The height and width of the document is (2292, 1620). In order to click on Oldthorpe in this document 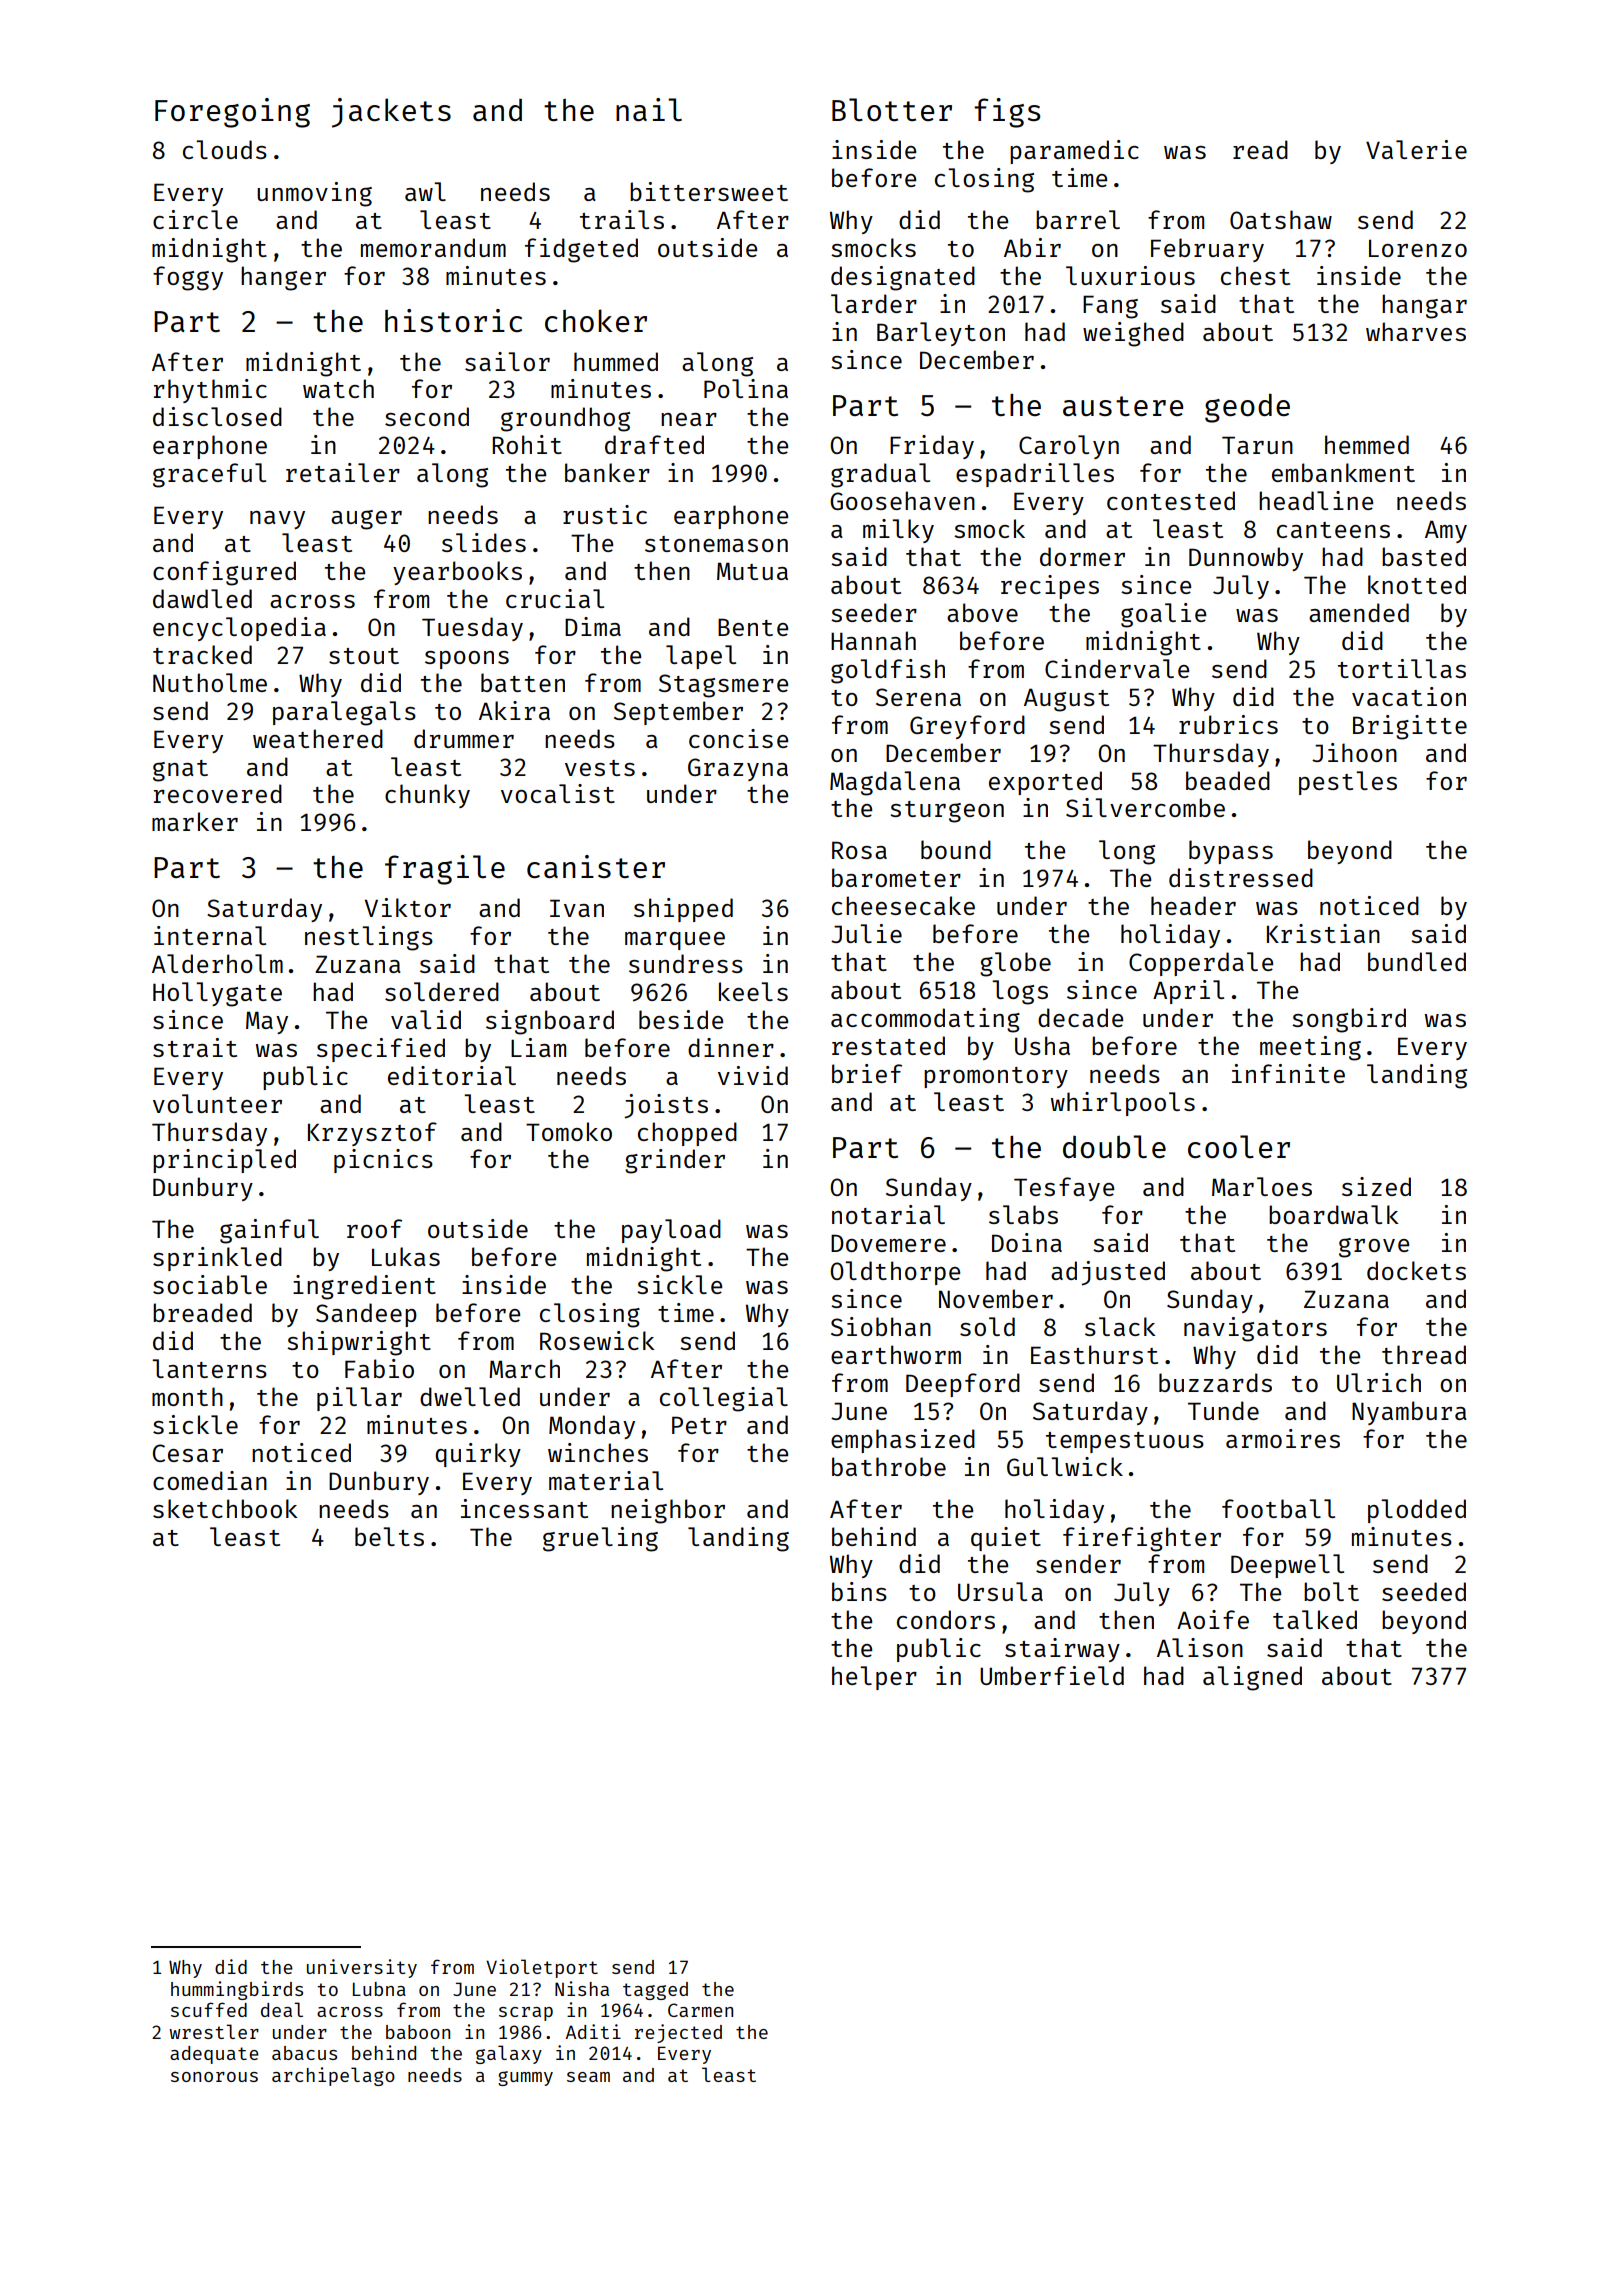, I will do `click(895, 1273)`.
